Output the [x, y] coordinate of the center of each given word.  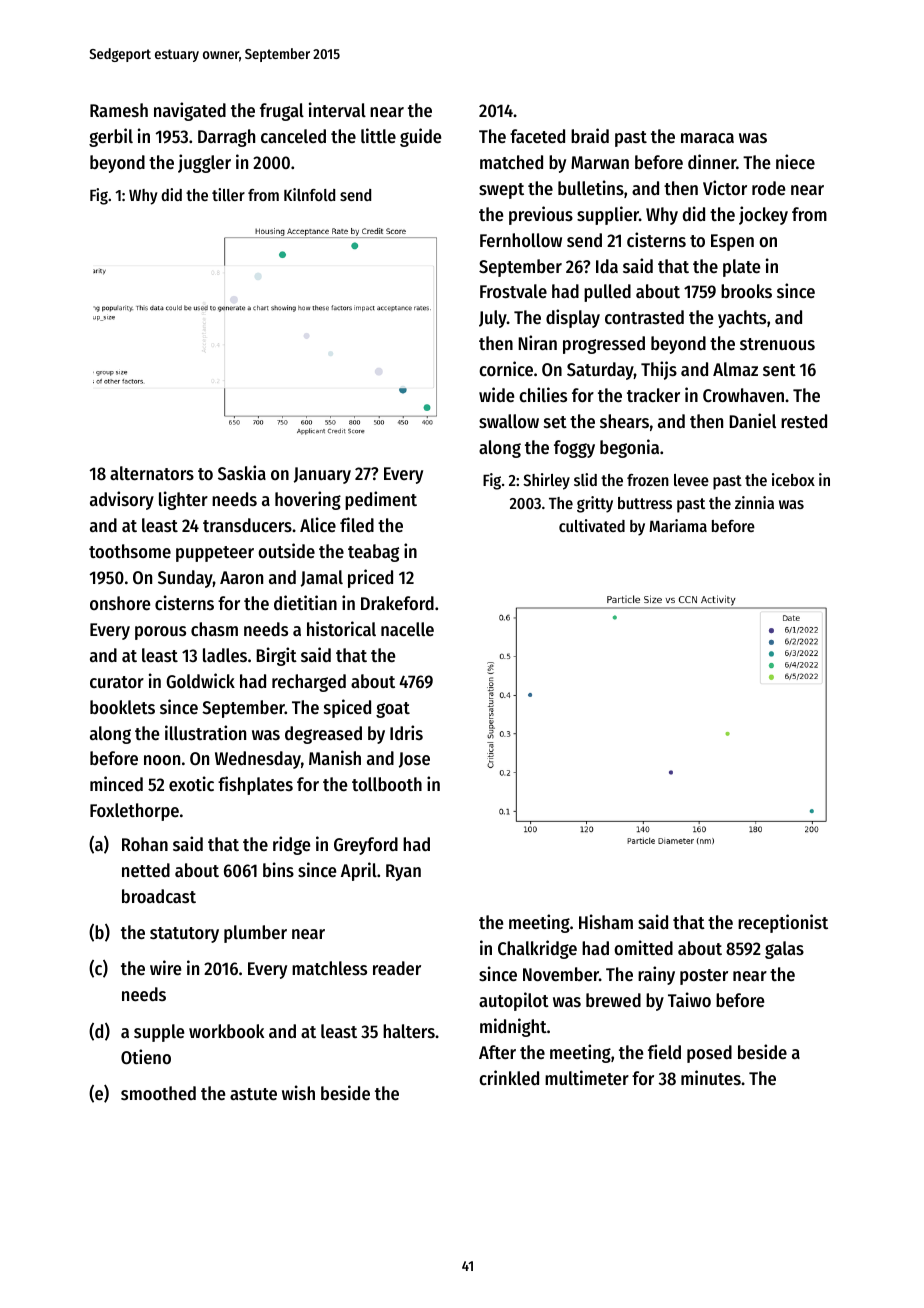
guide [421, 137]
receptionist [783, 923]
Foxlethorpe [134, 812]
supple [159, 1033]
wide [497, 394]
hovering [308, 500]
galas [784, 950]
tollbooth [387, 784]
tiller [228, 194]
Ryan [403, 872]
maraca [707, 138]
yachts [742, 319]
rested [804, 421]
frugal [282, 112]
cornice [506, 368]
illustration [205, 732]
